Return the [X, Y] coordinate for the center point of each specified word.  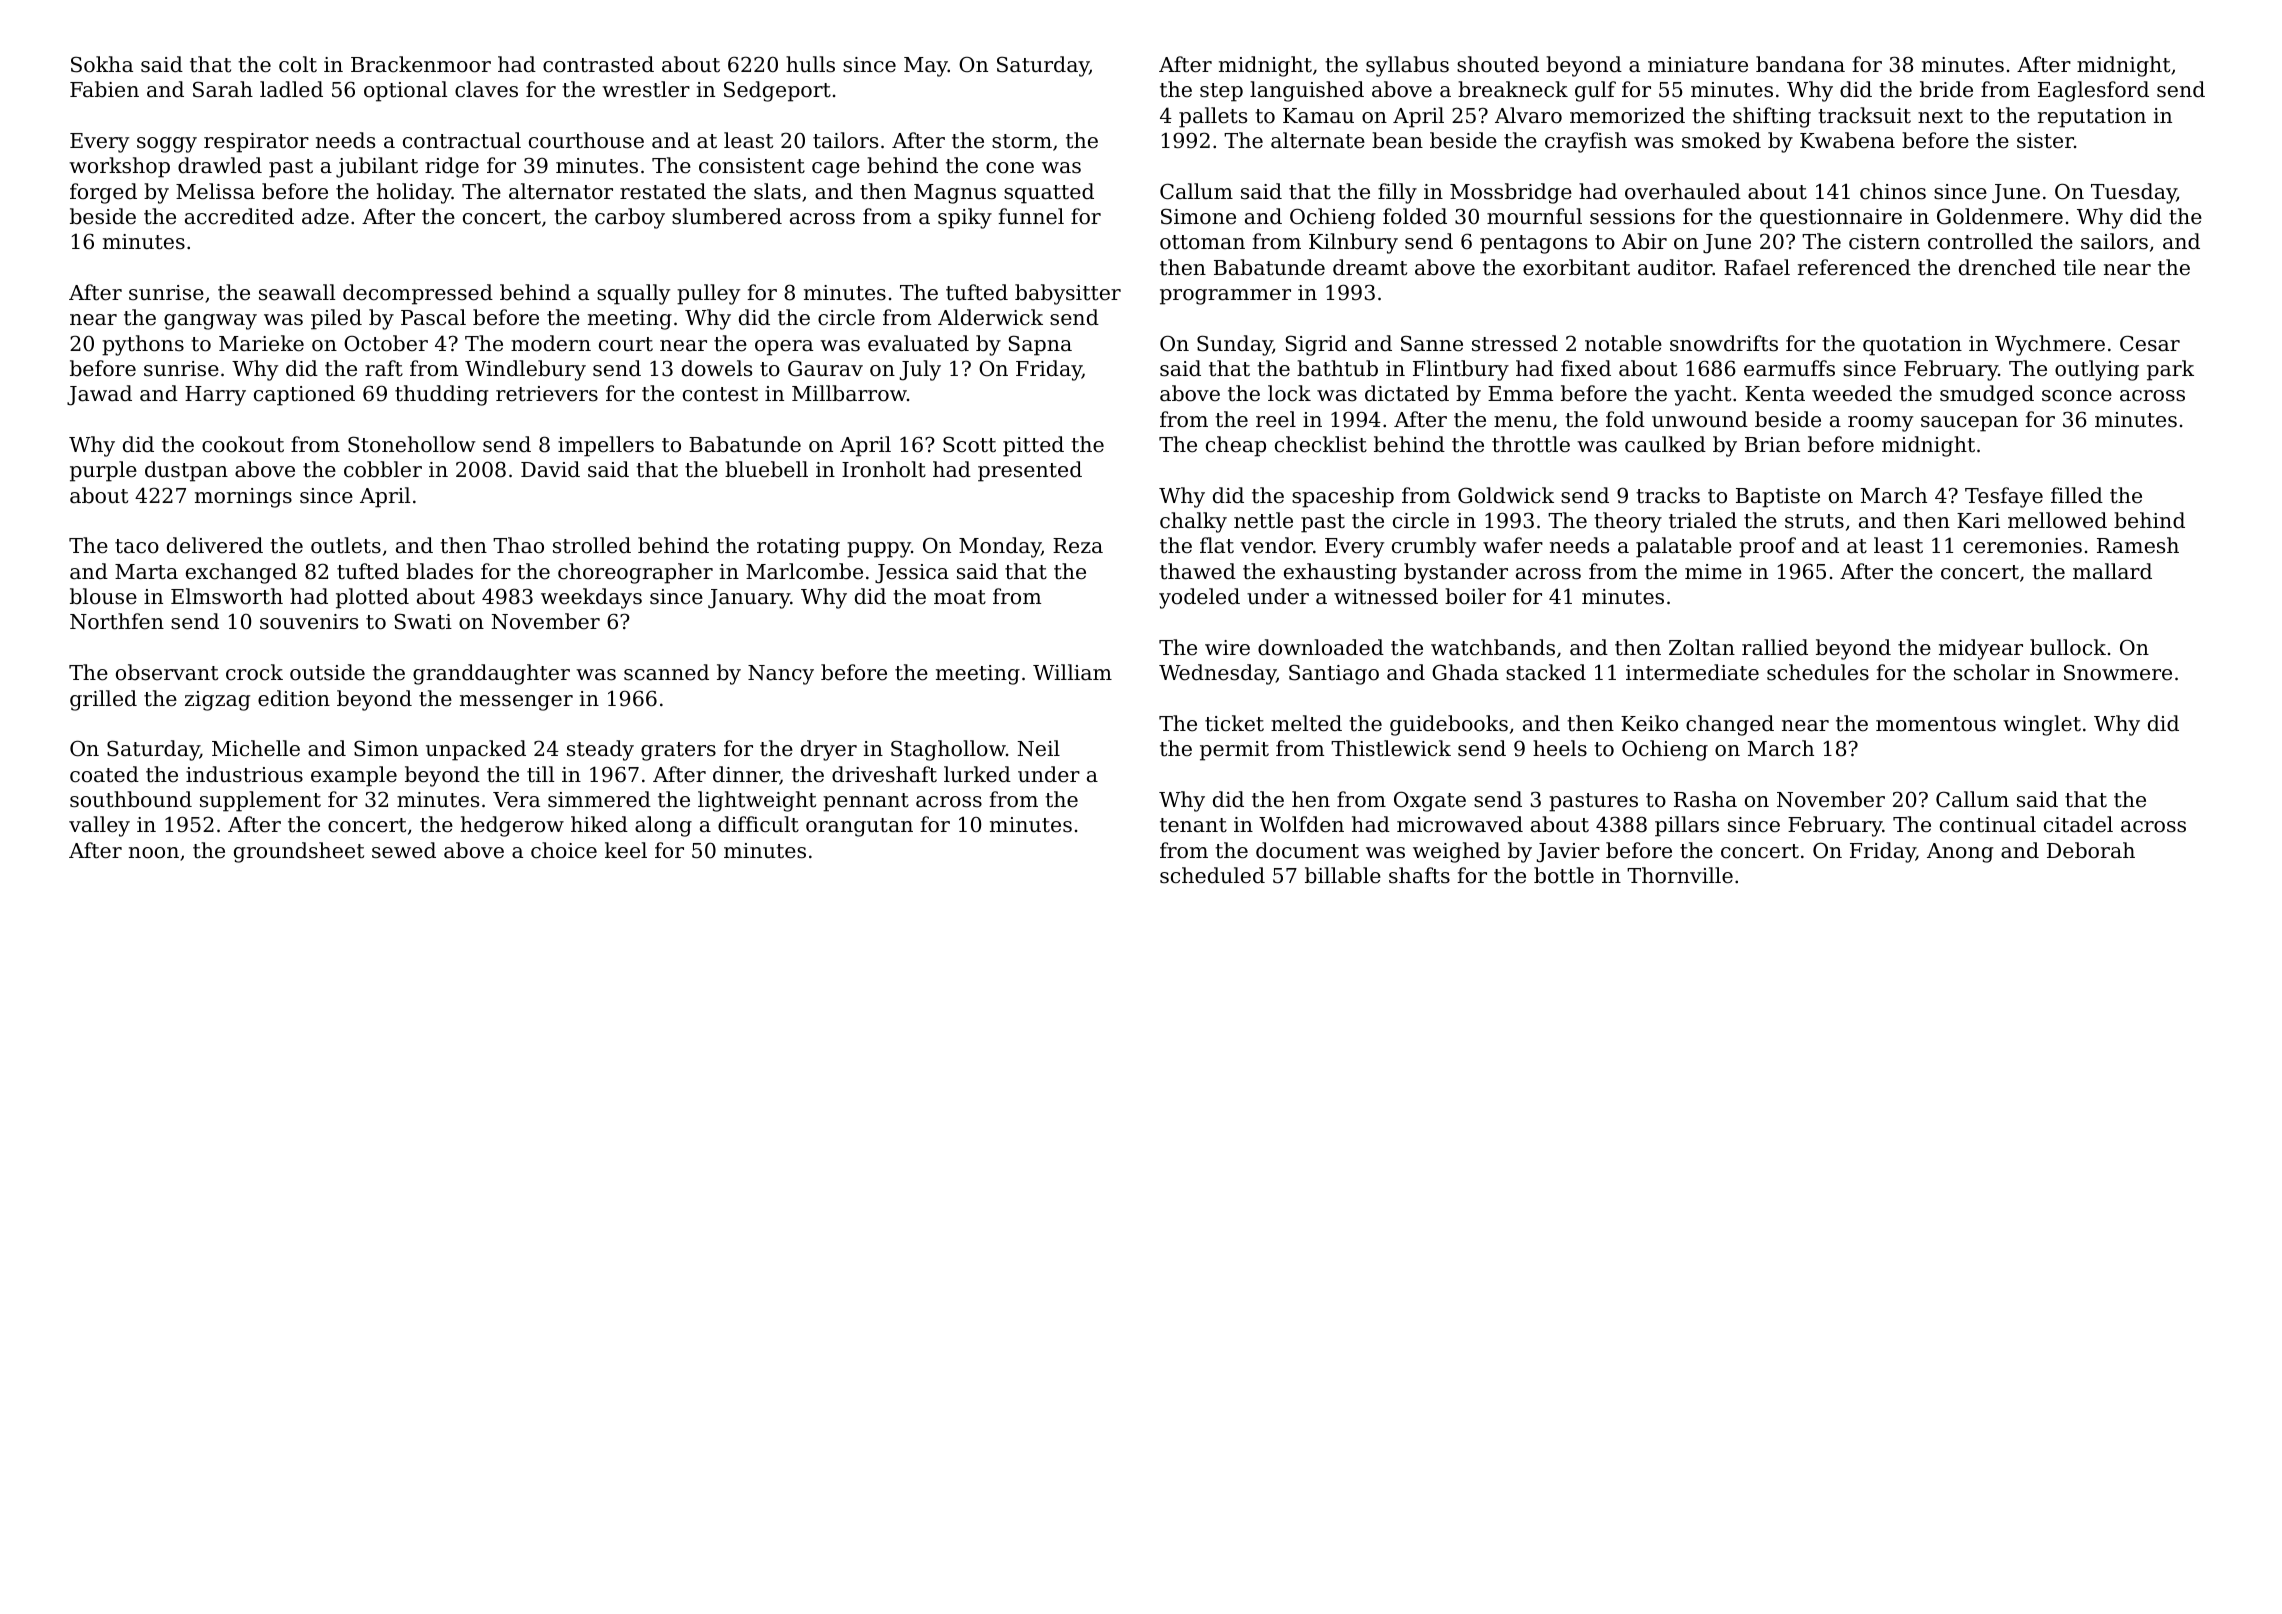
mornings [243, 498]
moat [960, 597]
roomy [1880, 424]
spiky [965, 218]
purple [103, 471]
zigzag [217, 701]
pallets [1213, 117]
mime [1713, 572]
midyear [1981, 649]
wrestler [646, 89]
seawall [297, 292]
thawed [1198, 571]
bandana [1800, 64]
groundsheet [299, 852]
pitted [1033, 446]
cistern [1884, 242]
